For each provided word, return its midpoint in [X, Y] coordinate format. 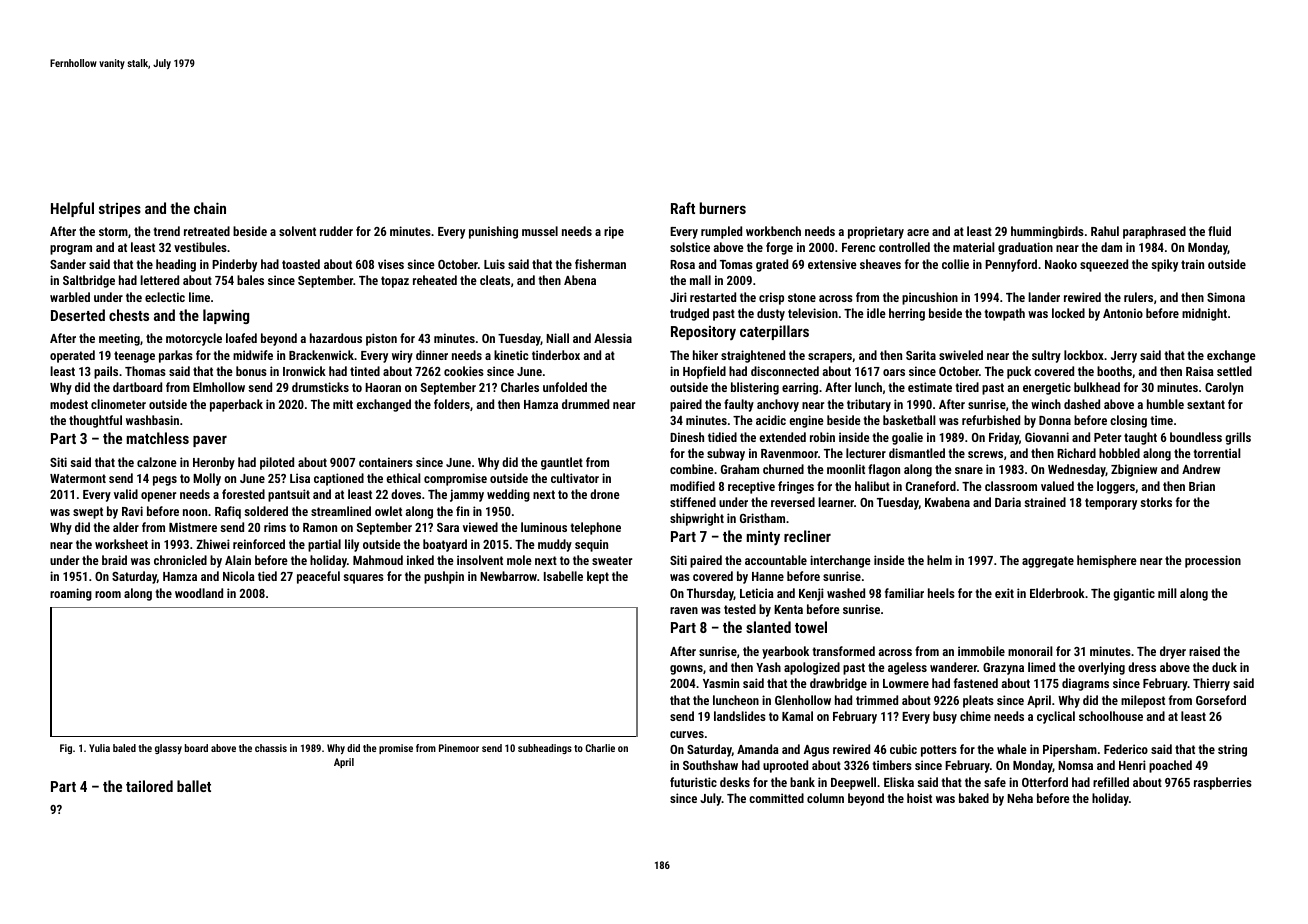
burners [723, 208]
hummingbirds [1047, 232]
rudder [336, 231]
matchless [158, 438]
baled [124, 748]
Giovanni [1047, 437]
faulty [739, 405]
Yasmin [721, 683]
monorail [1030, 651]
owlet [388, 511]
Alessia [613, 338]
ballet [194, 786]
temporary [1111, 504]
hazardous [336, 338]
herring [907, 314]
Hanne [768, 576]
